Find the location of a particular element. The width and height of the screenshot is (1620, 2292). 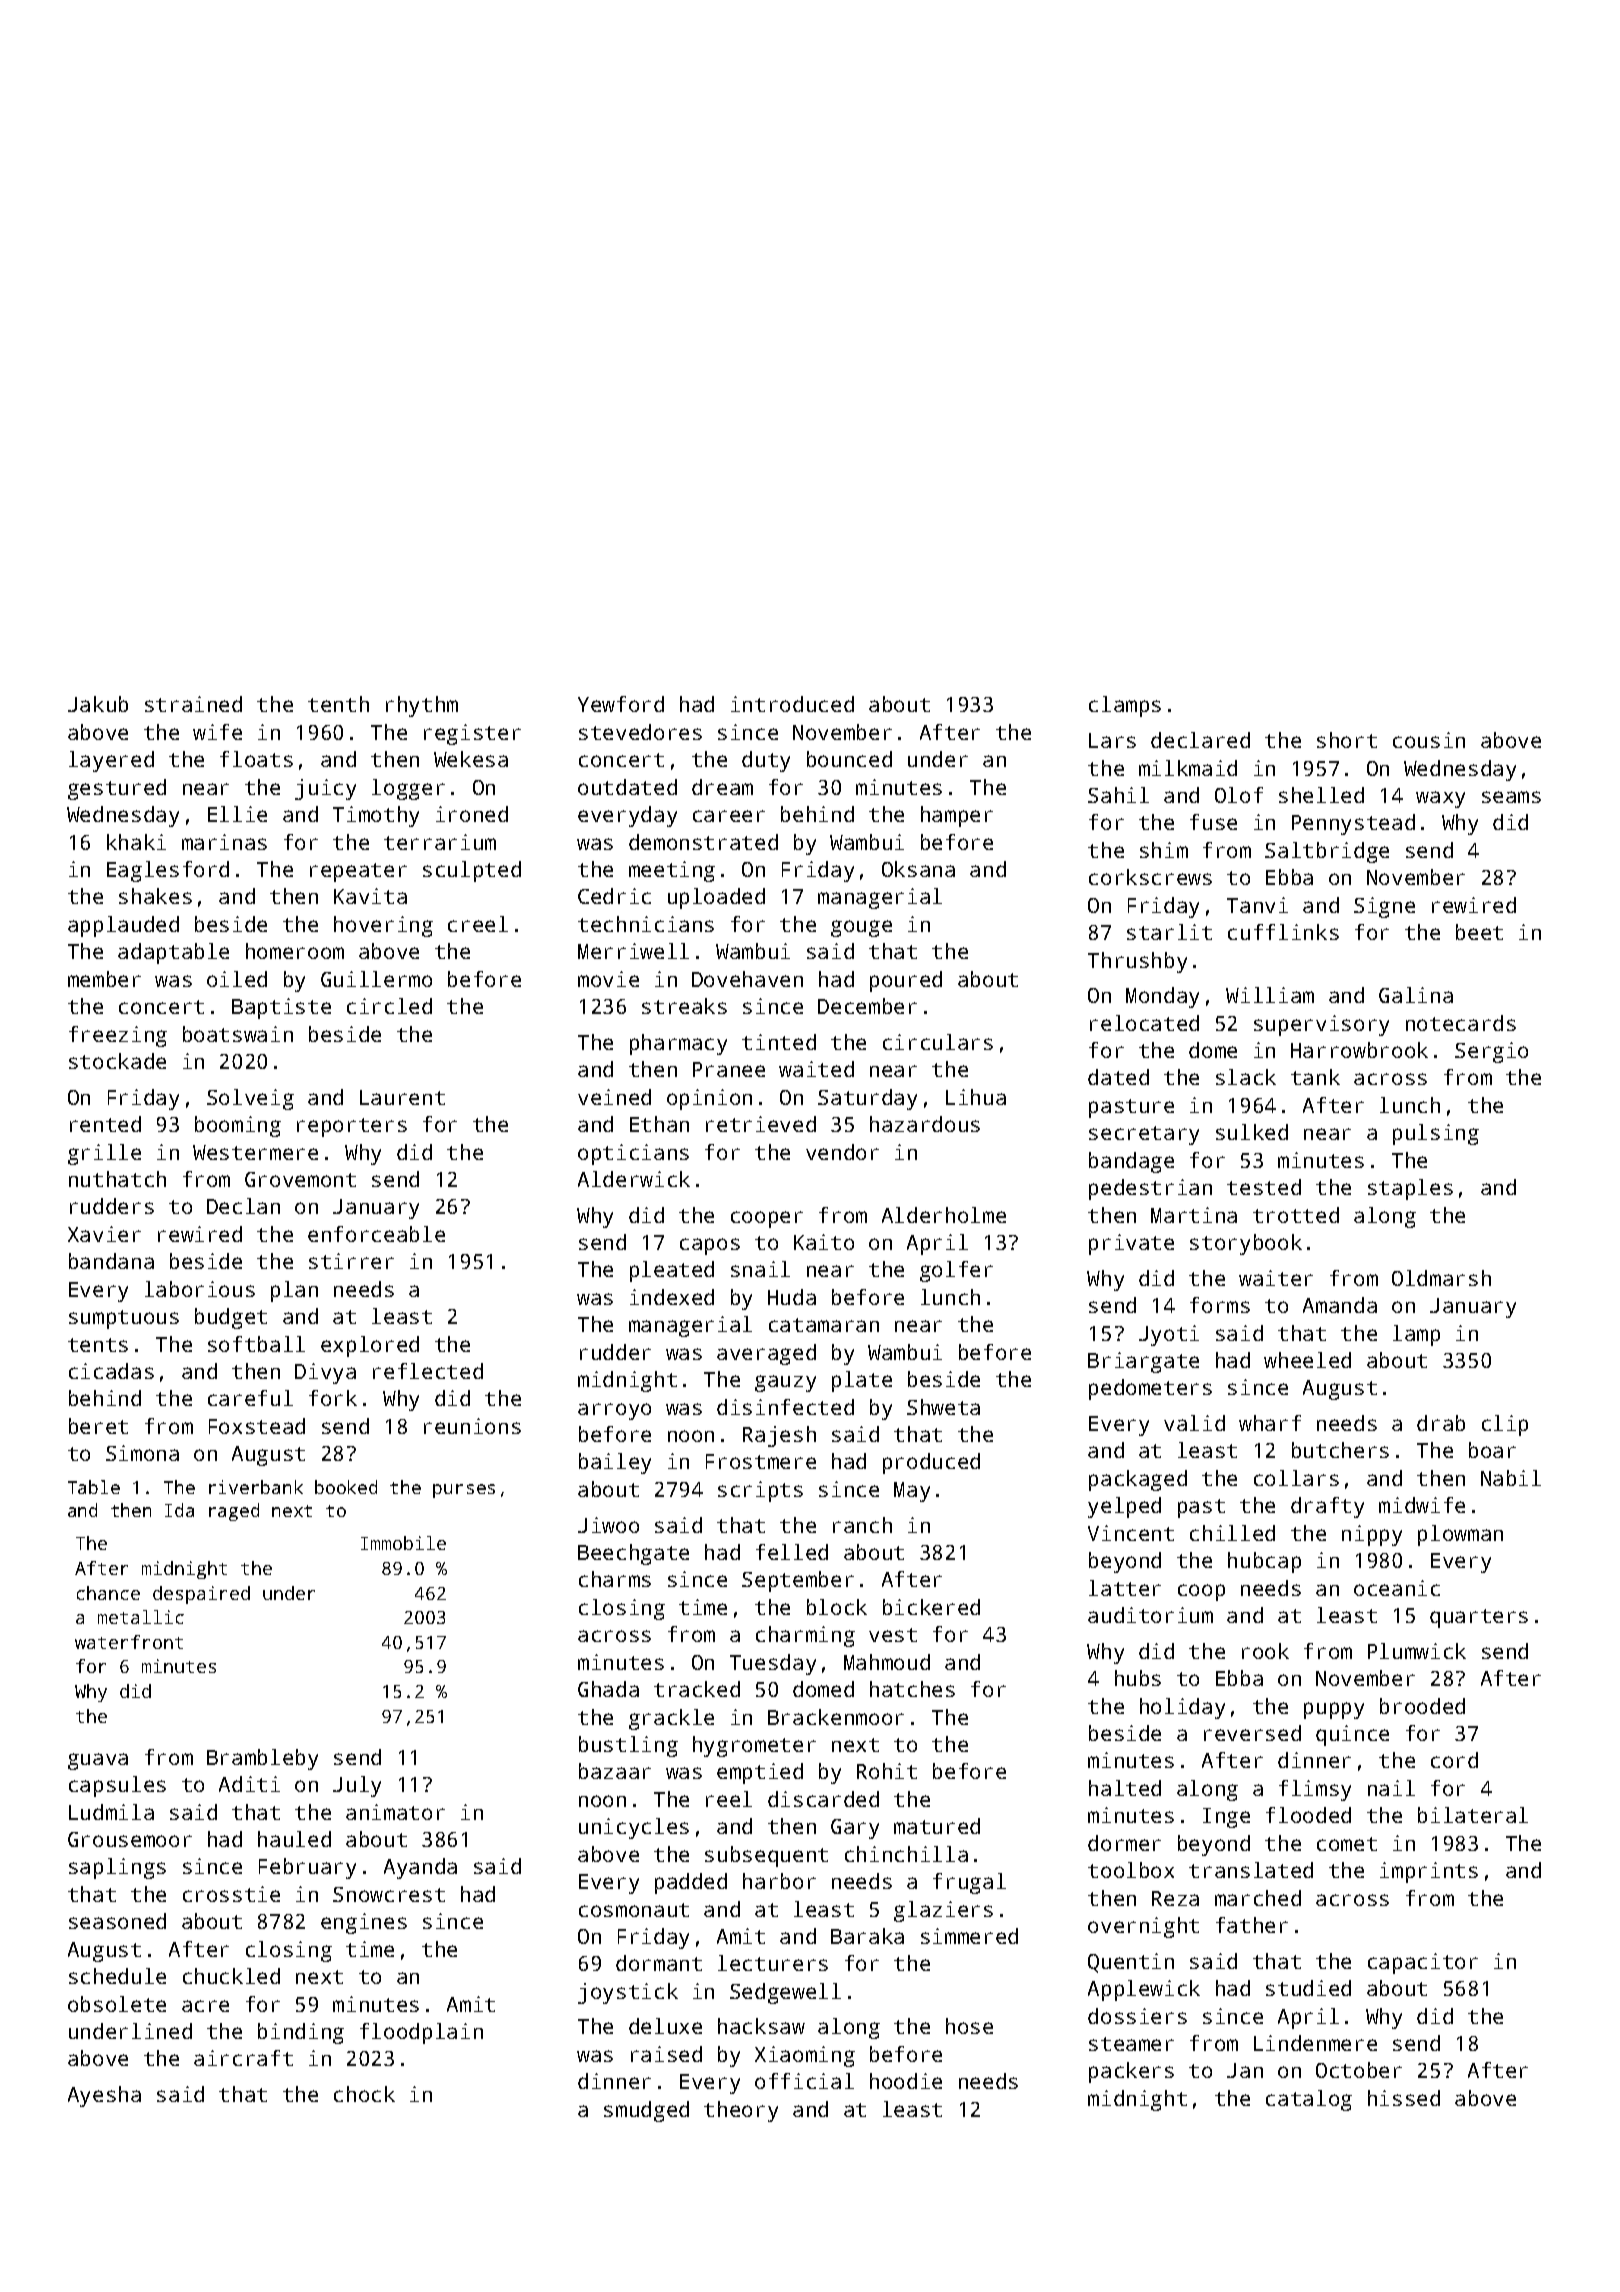

introduced is located at coordinates (792, 704).
